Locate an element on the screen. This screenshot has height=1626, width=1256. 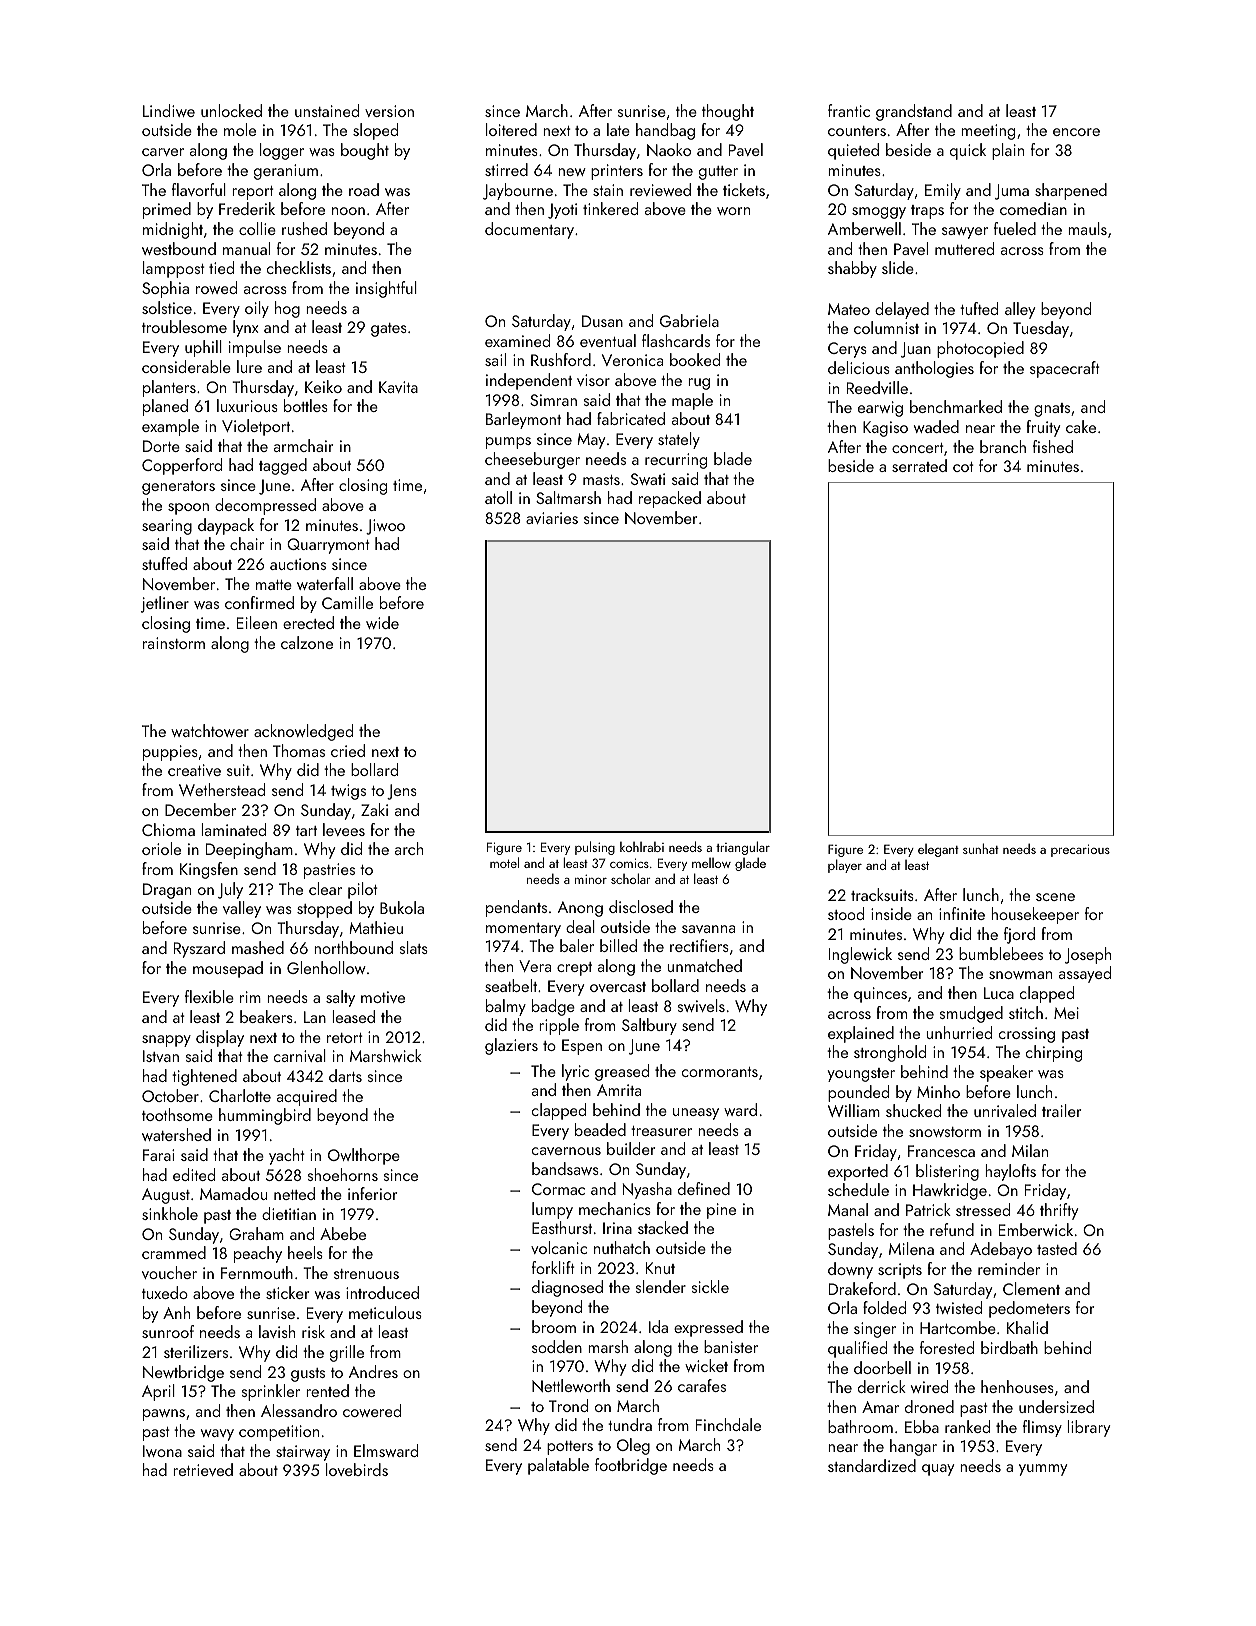
grandstand is located at coordinates (914, 112).
